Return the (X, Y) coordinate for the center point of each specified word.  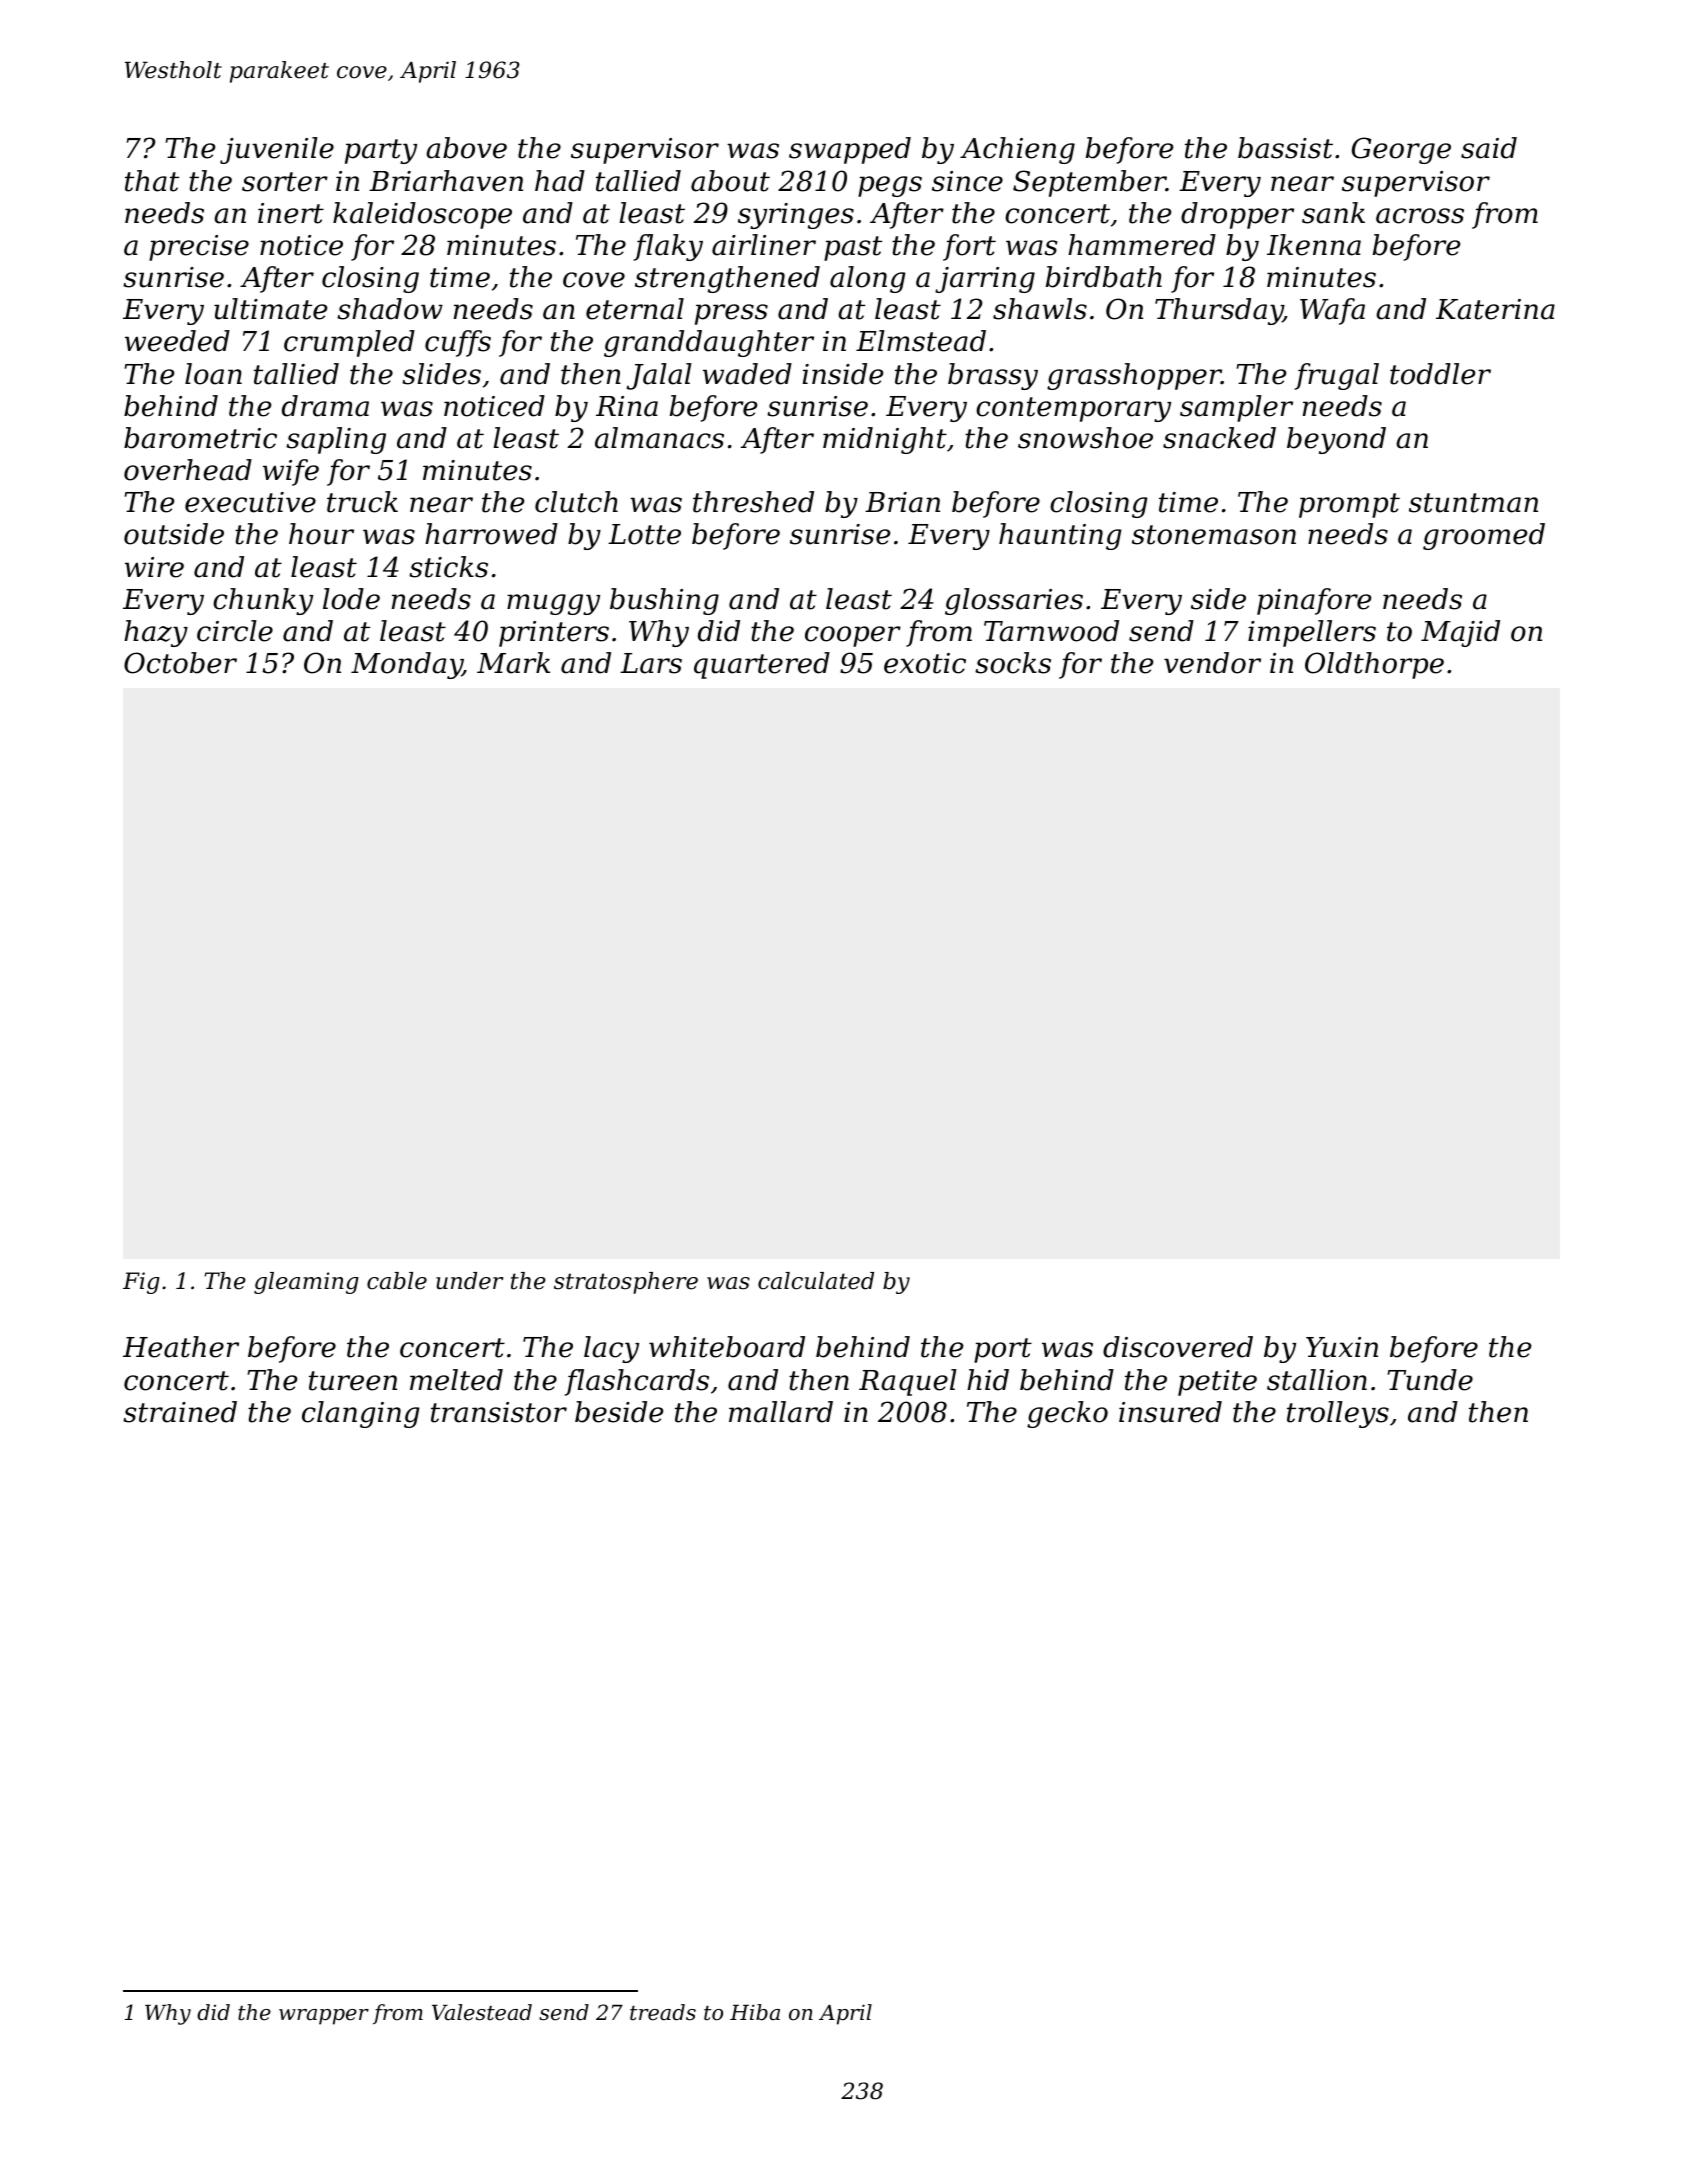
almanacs (659, 438)
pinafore (1314, 601)
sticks (448, 567)
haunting (1060, 536)
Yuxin (1342, 1347)
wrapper (324, 2017)
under (469, 1281)
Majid (1460, 633)
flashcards (636, 1382)
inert (291, 213)
